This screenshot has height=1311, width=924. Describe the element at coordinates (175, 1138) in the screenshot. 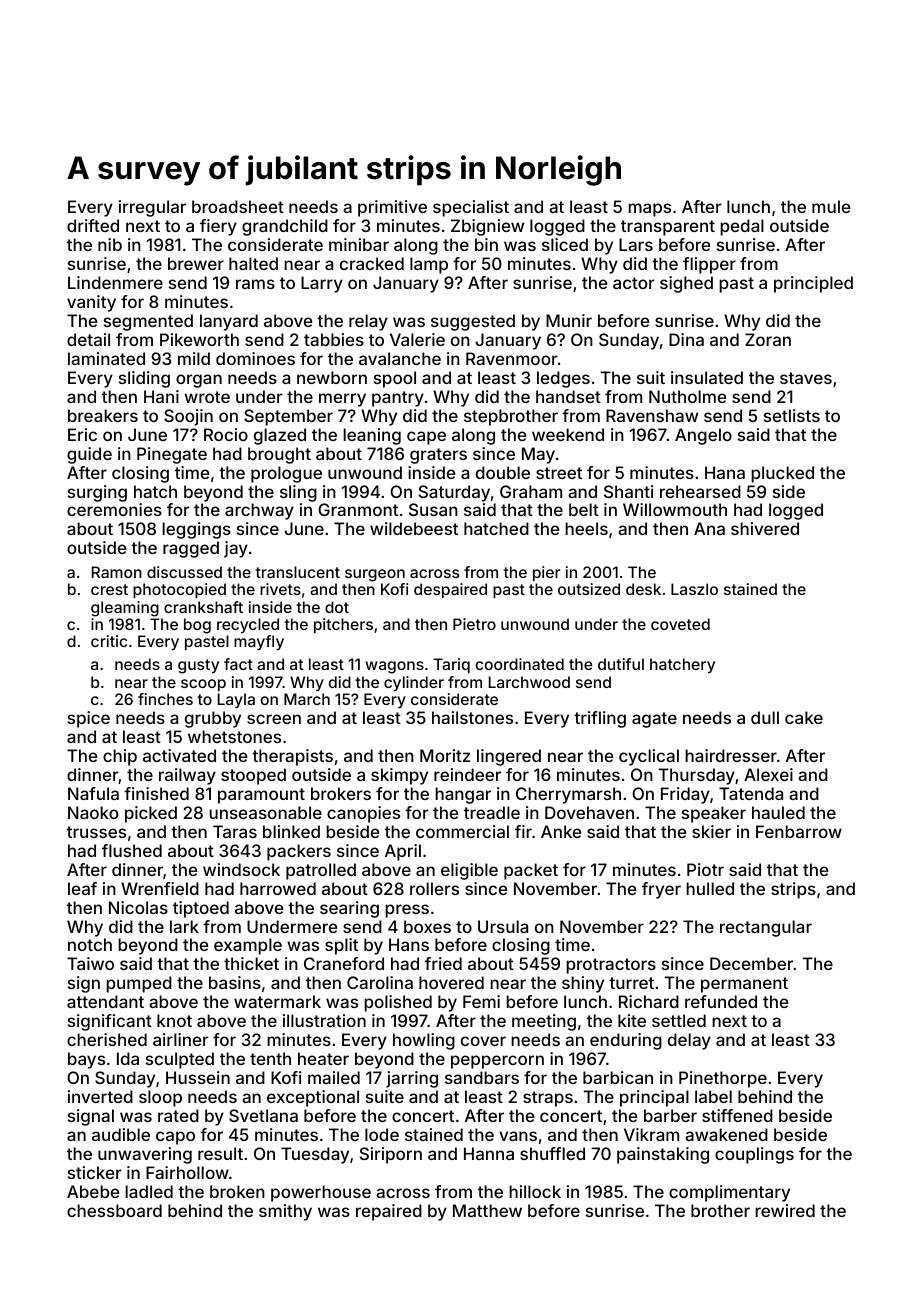

I see `capo` at that location.
